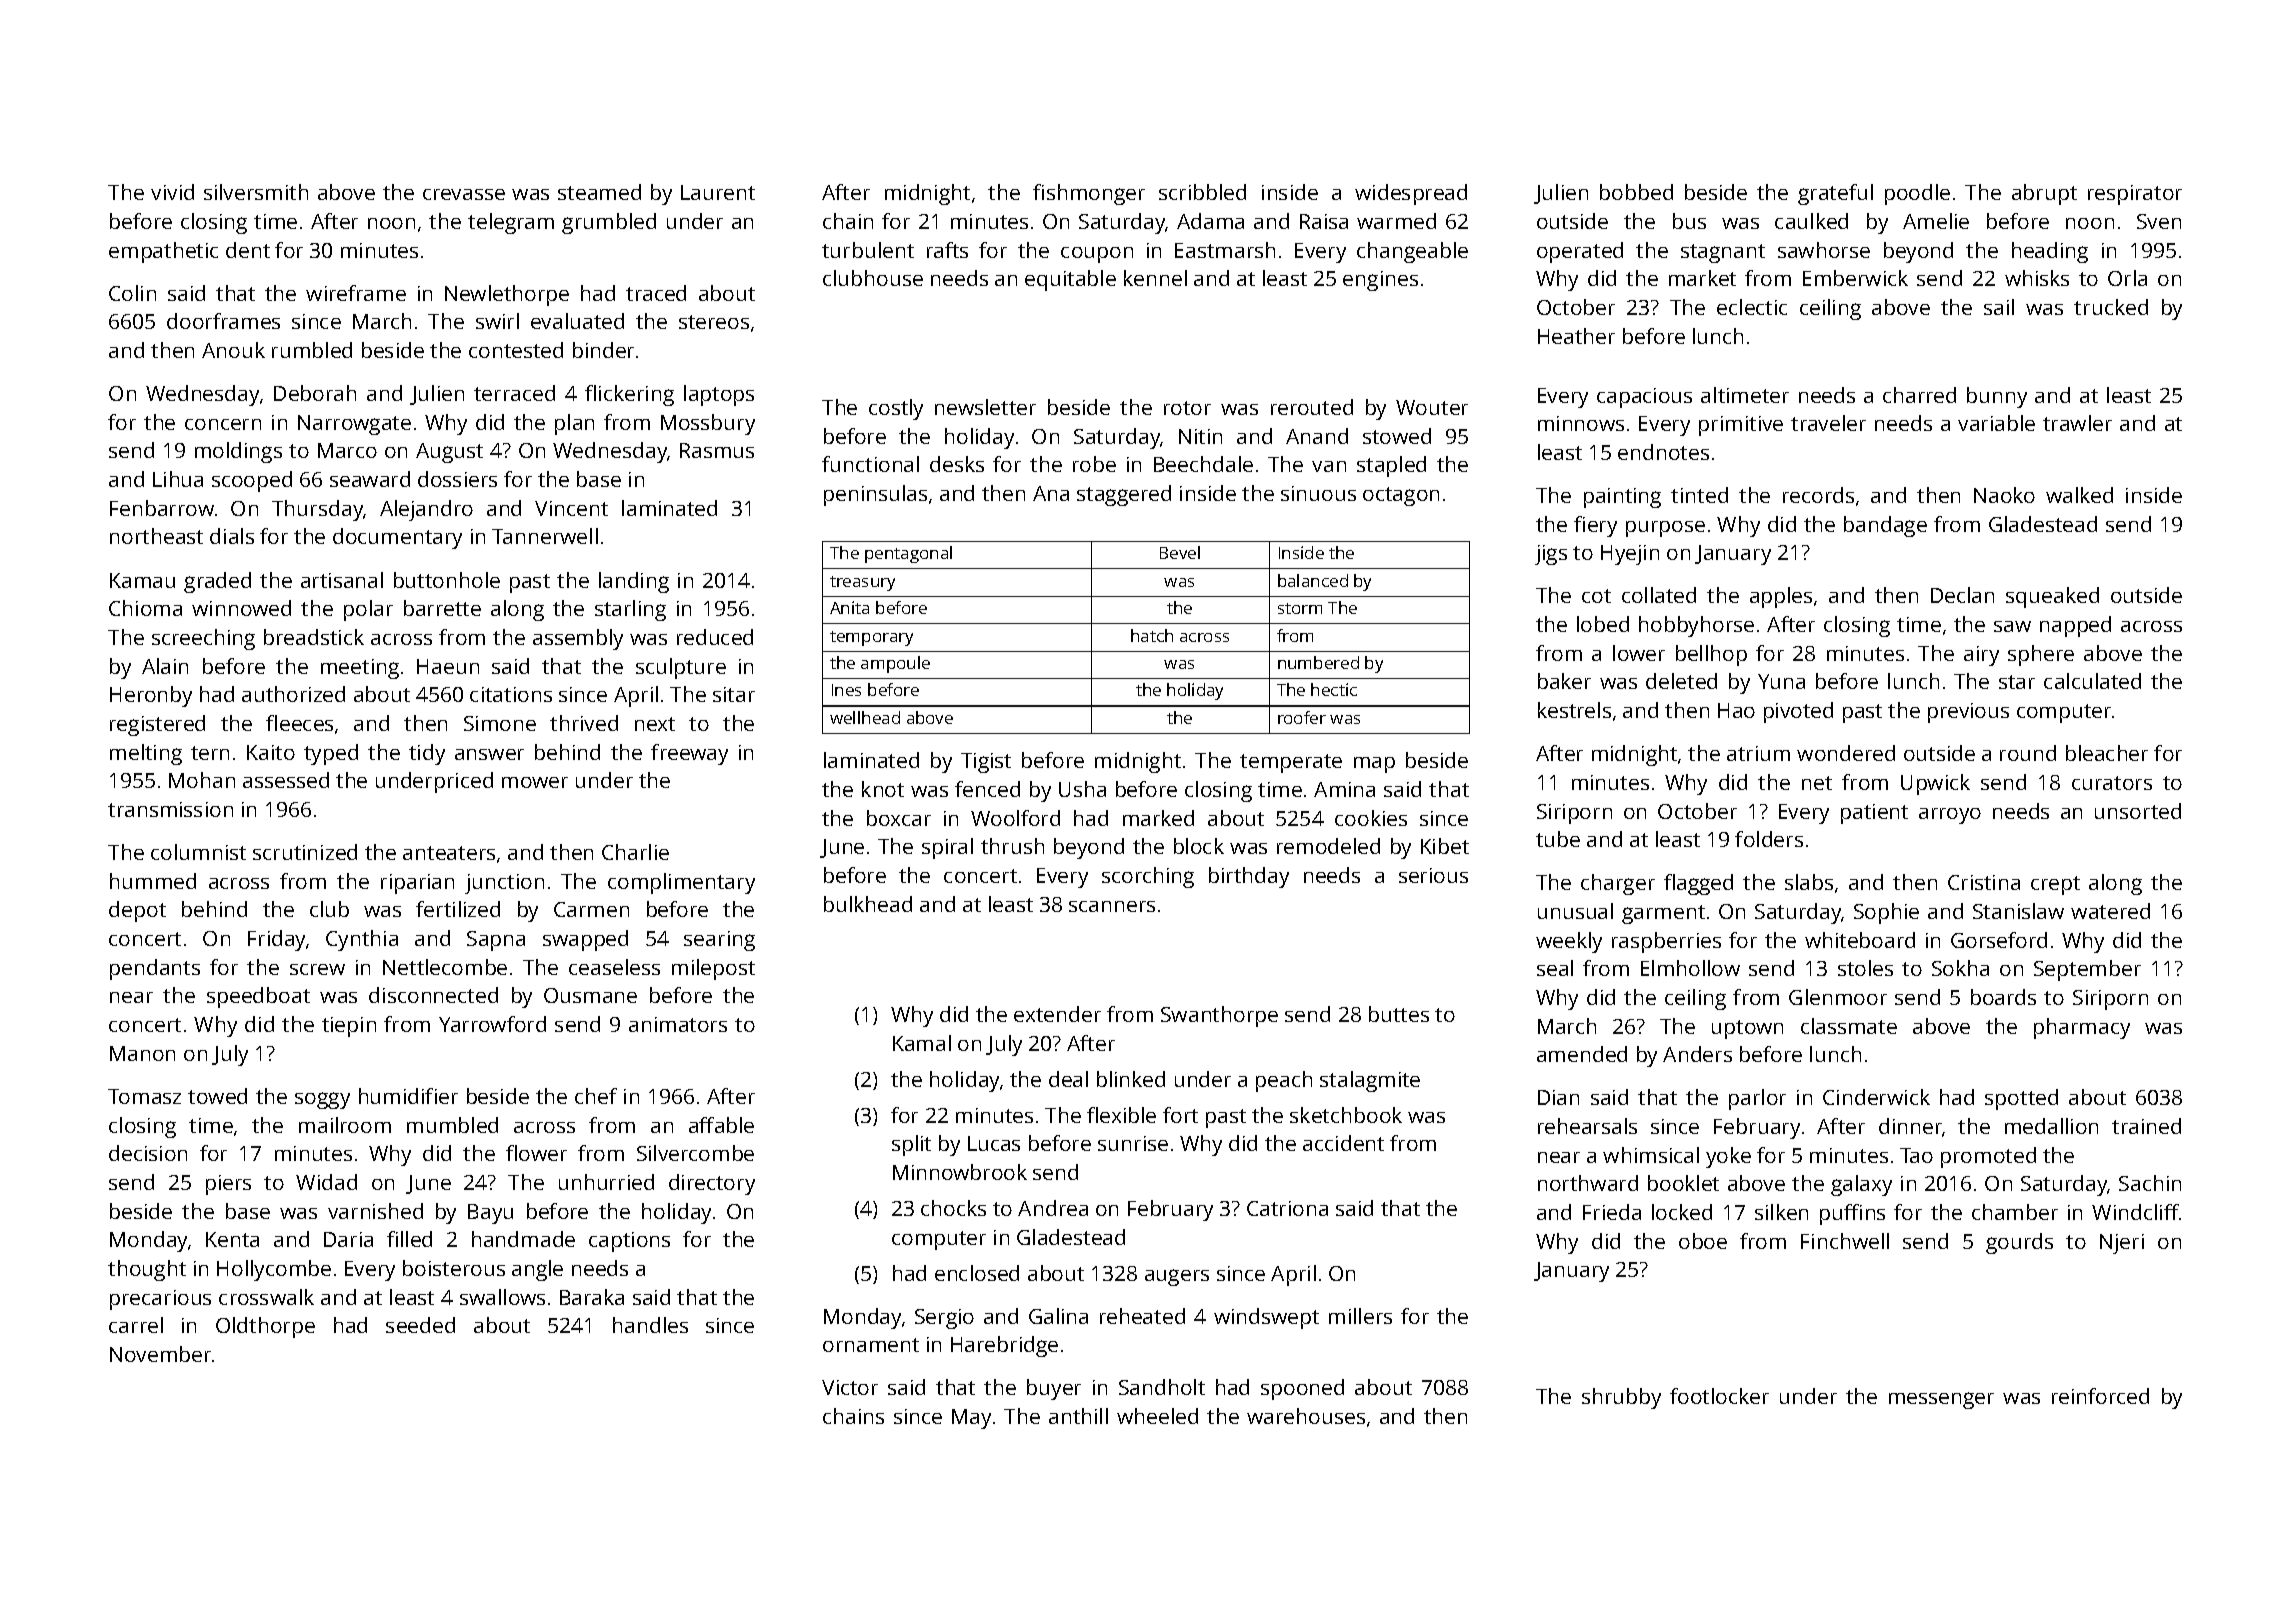 The width and height of the screenshot is (2292, 1620). Describe the element at coordinates (1936, 221) in the screenshot. I see `Amelie` at that location.
